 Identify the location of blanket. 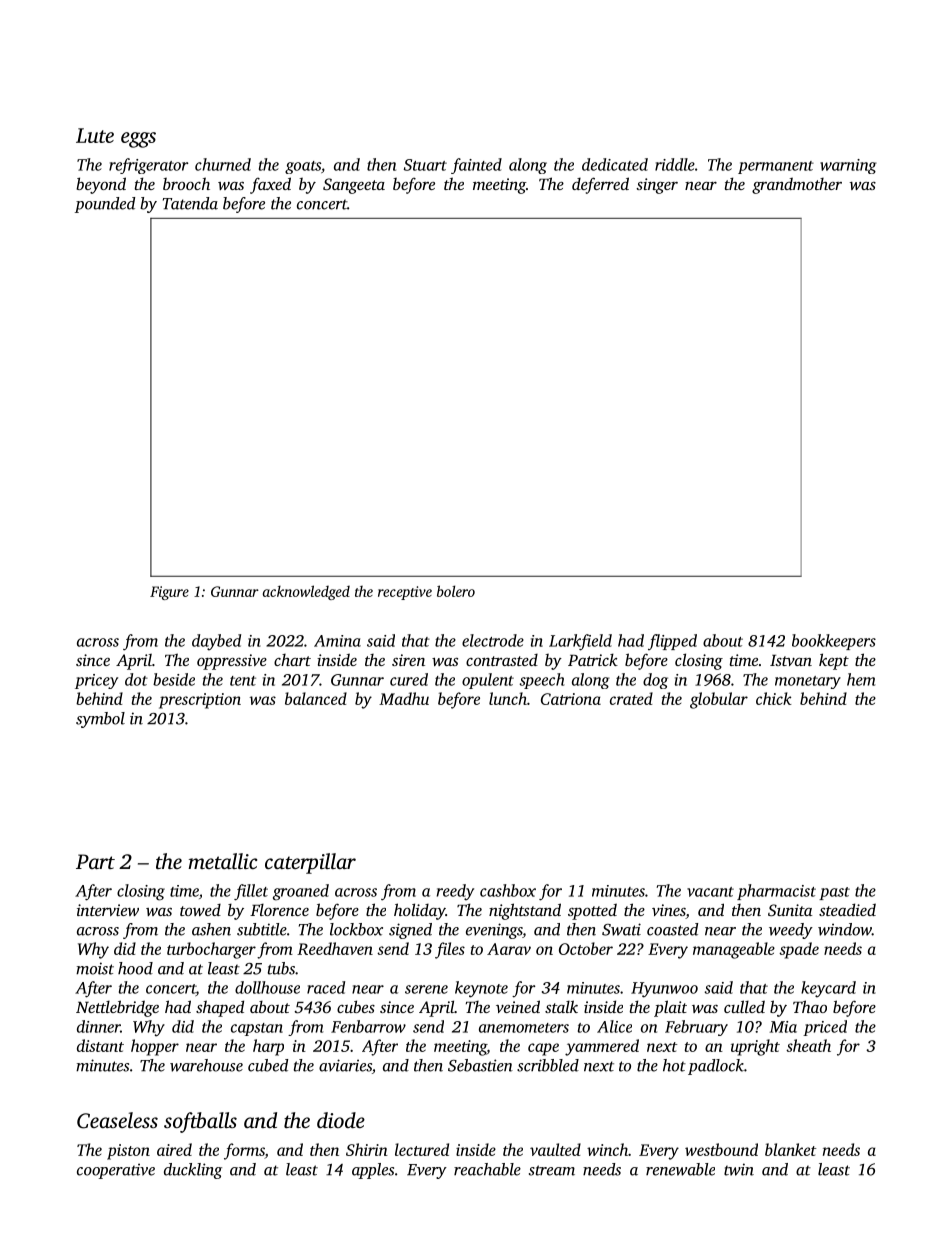
(791, 1149).
